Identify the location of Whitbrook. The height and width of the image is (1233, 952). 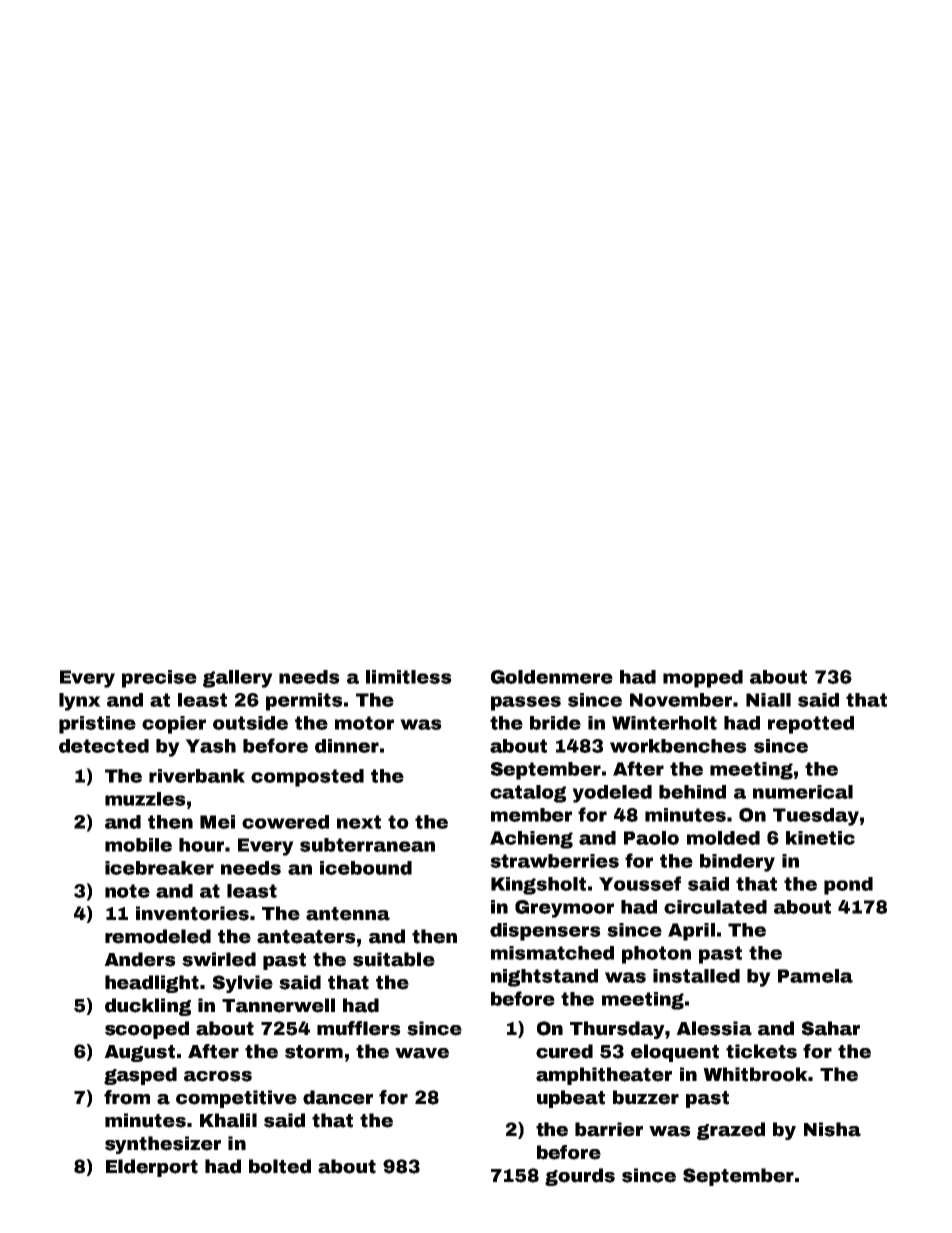
(755, 1074).
